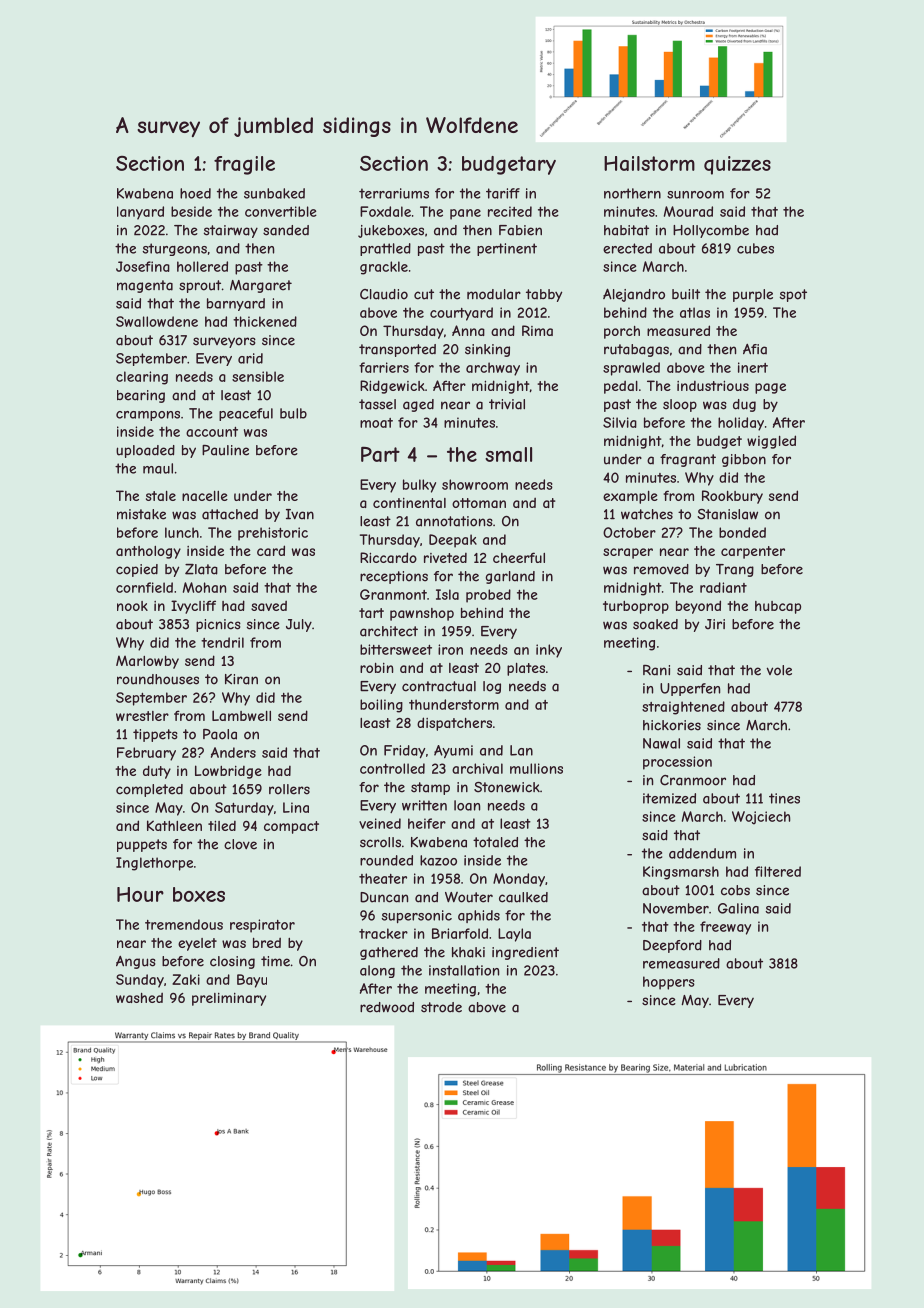  I want to click on hoed, so click(195, 193).
